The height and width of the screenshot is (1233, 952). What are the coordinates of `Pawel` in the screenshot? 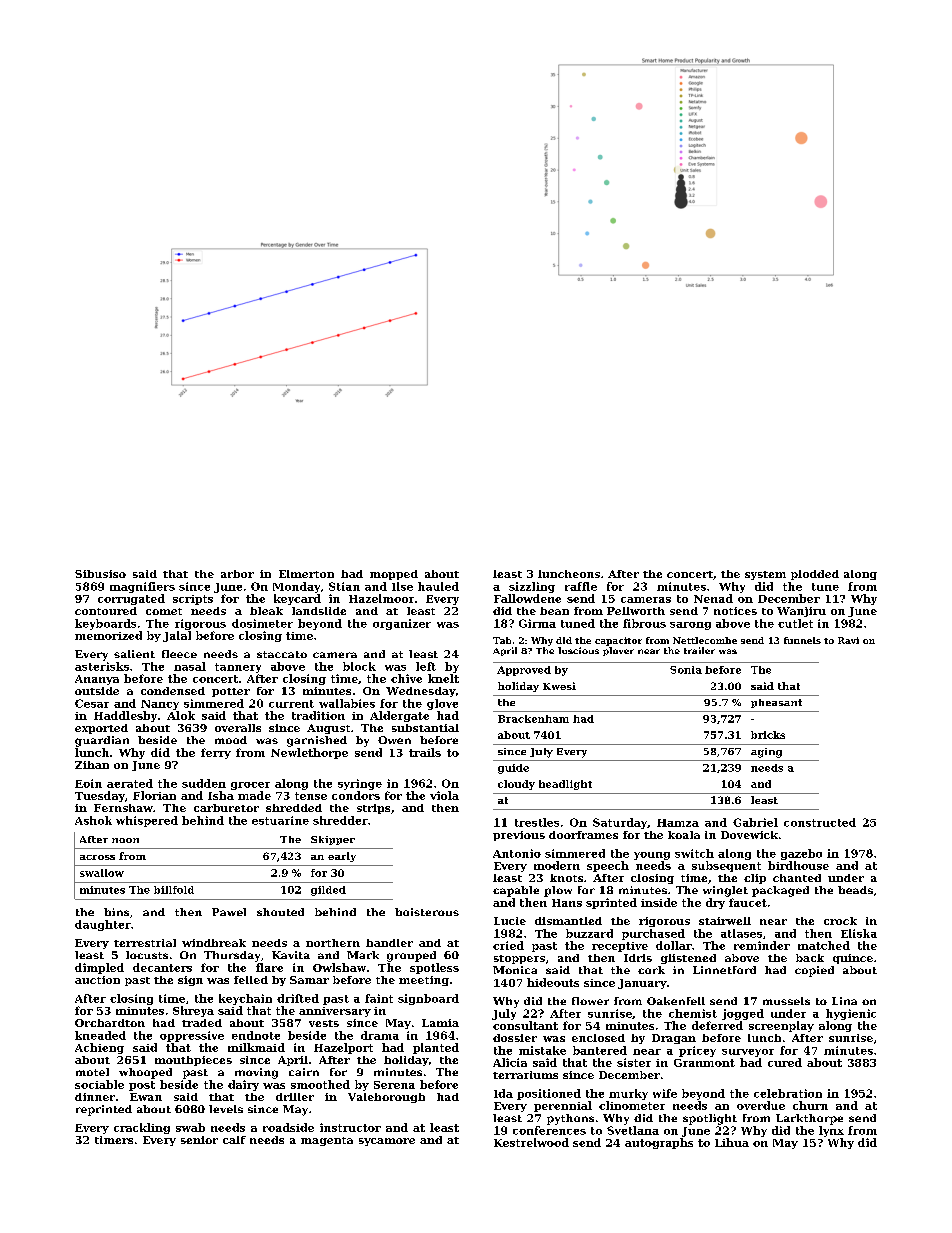 It's located at (229, 912).
